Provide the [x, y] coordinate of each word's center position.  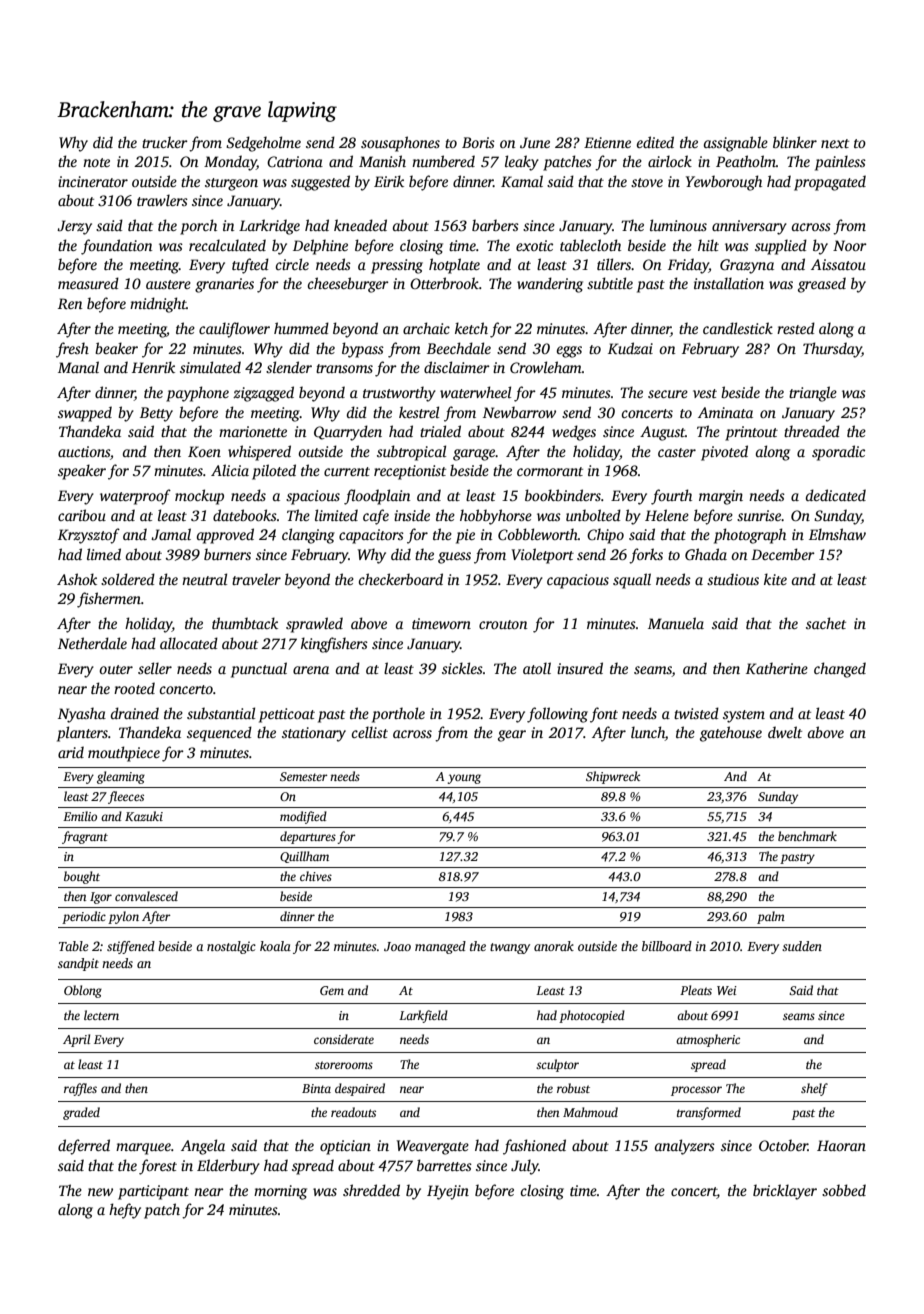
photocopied [592, 1016]
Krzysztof [89, 536]
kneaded [360, 225]
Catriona [295, 161]
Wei [727, 990]
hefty [125, 1211]
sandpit [78, 964]
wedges [574, 433]
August [662, 433]
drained [135, 713]
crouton [503, 624]
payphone [197, 394]
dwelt [785, 732]
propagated [830, 183]
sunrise [759, 515]
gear [512, 736]
